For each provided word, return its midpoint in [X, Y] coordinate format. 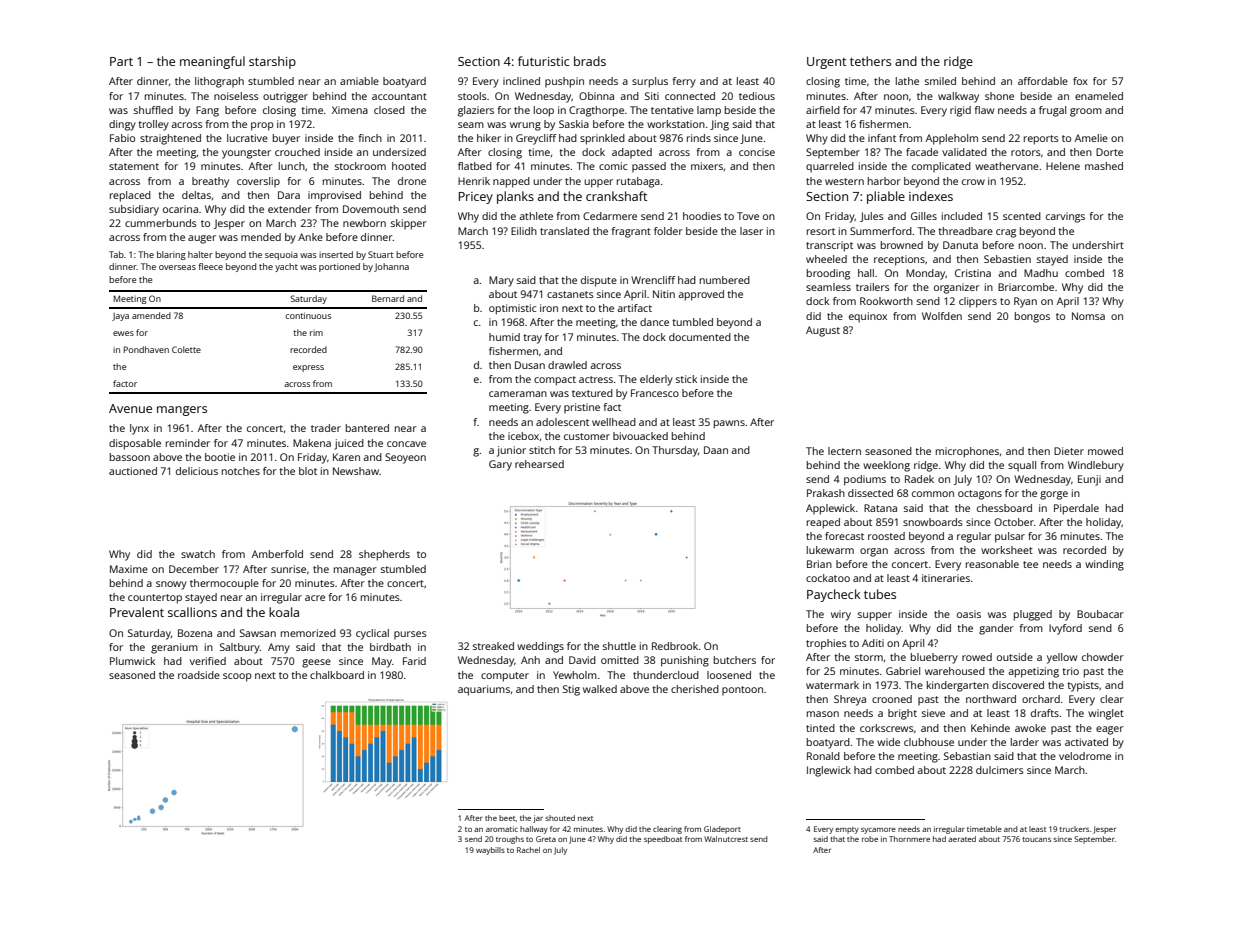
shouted [560, 818]
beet [507, 818]
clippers [978, 302]
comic [613, 166]
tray [532, 339]
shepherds [384, 555]
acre [315, 598]
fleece [210, 266]
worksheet [1007, 550]
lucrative [247, 138]
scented [1022, 216]
